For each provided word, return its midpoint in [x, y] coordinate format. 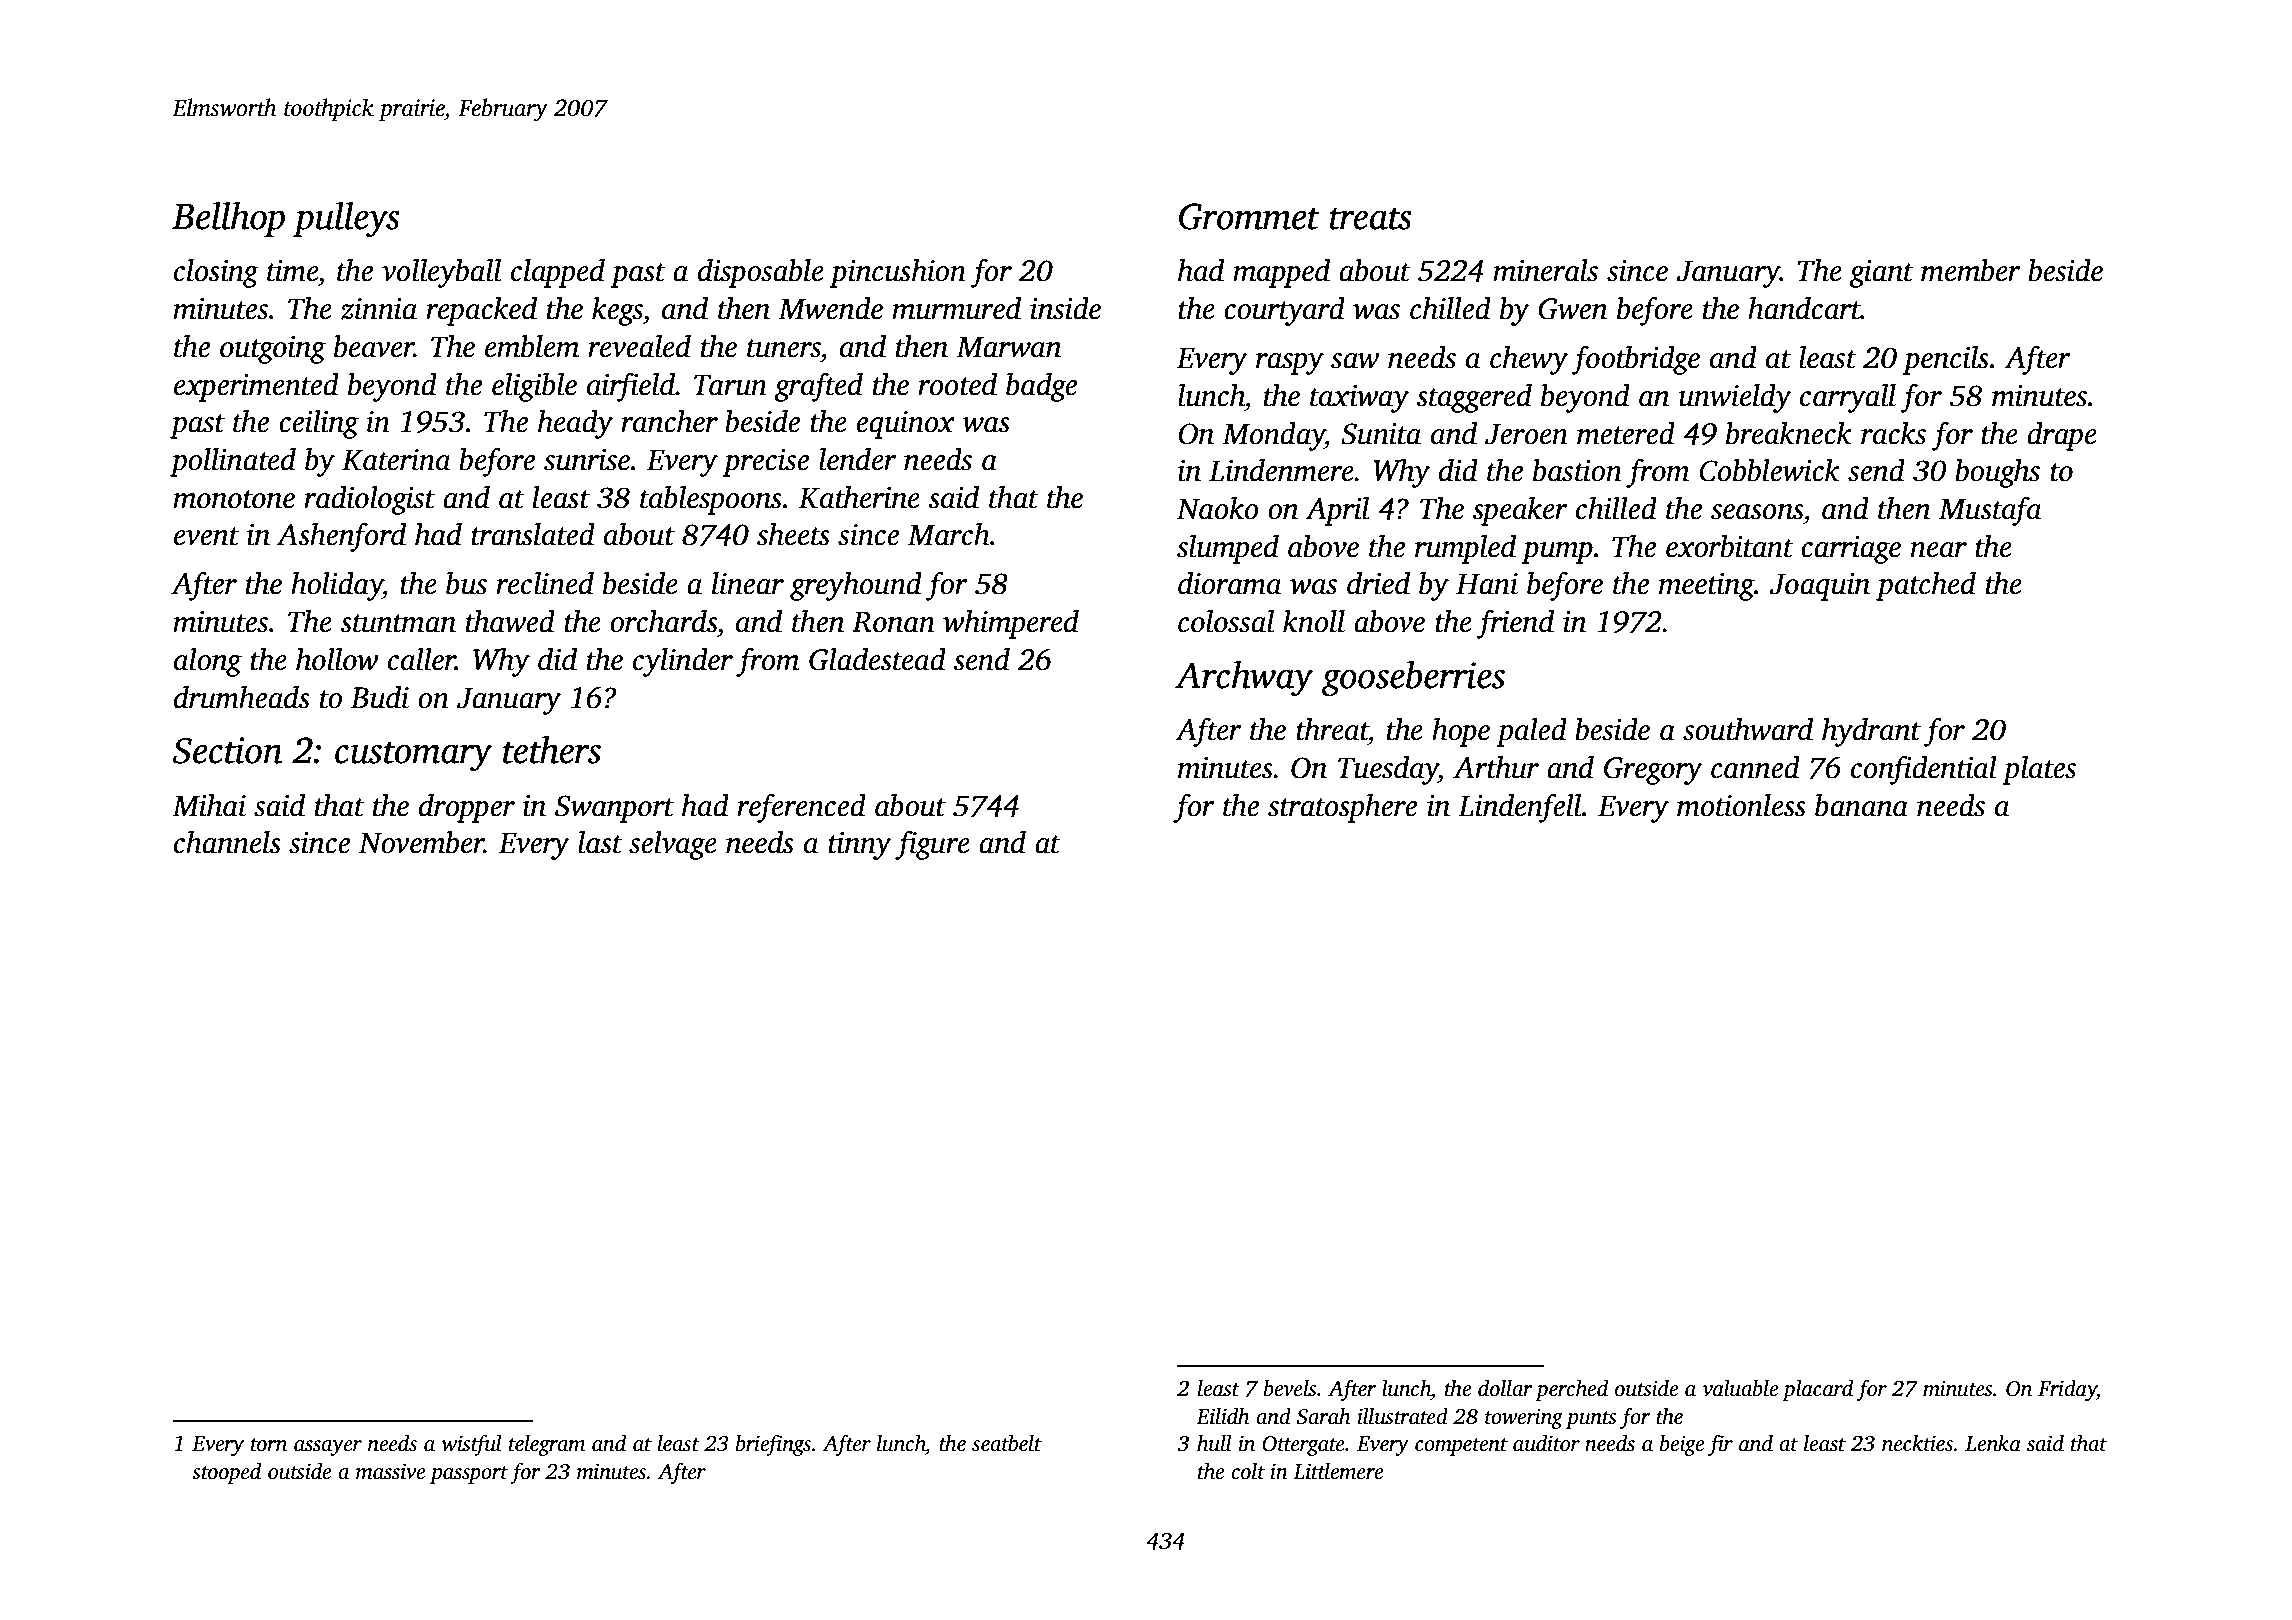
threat [1332, 729]
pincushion [898, 273]
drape [2062, 436]
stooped [226, 1473]
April [1337, 511]
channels [227, 842]
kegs [617, 311]
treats [1371, 218]
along [208, 662]
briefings [773, 1445]
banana [1861, 805]
